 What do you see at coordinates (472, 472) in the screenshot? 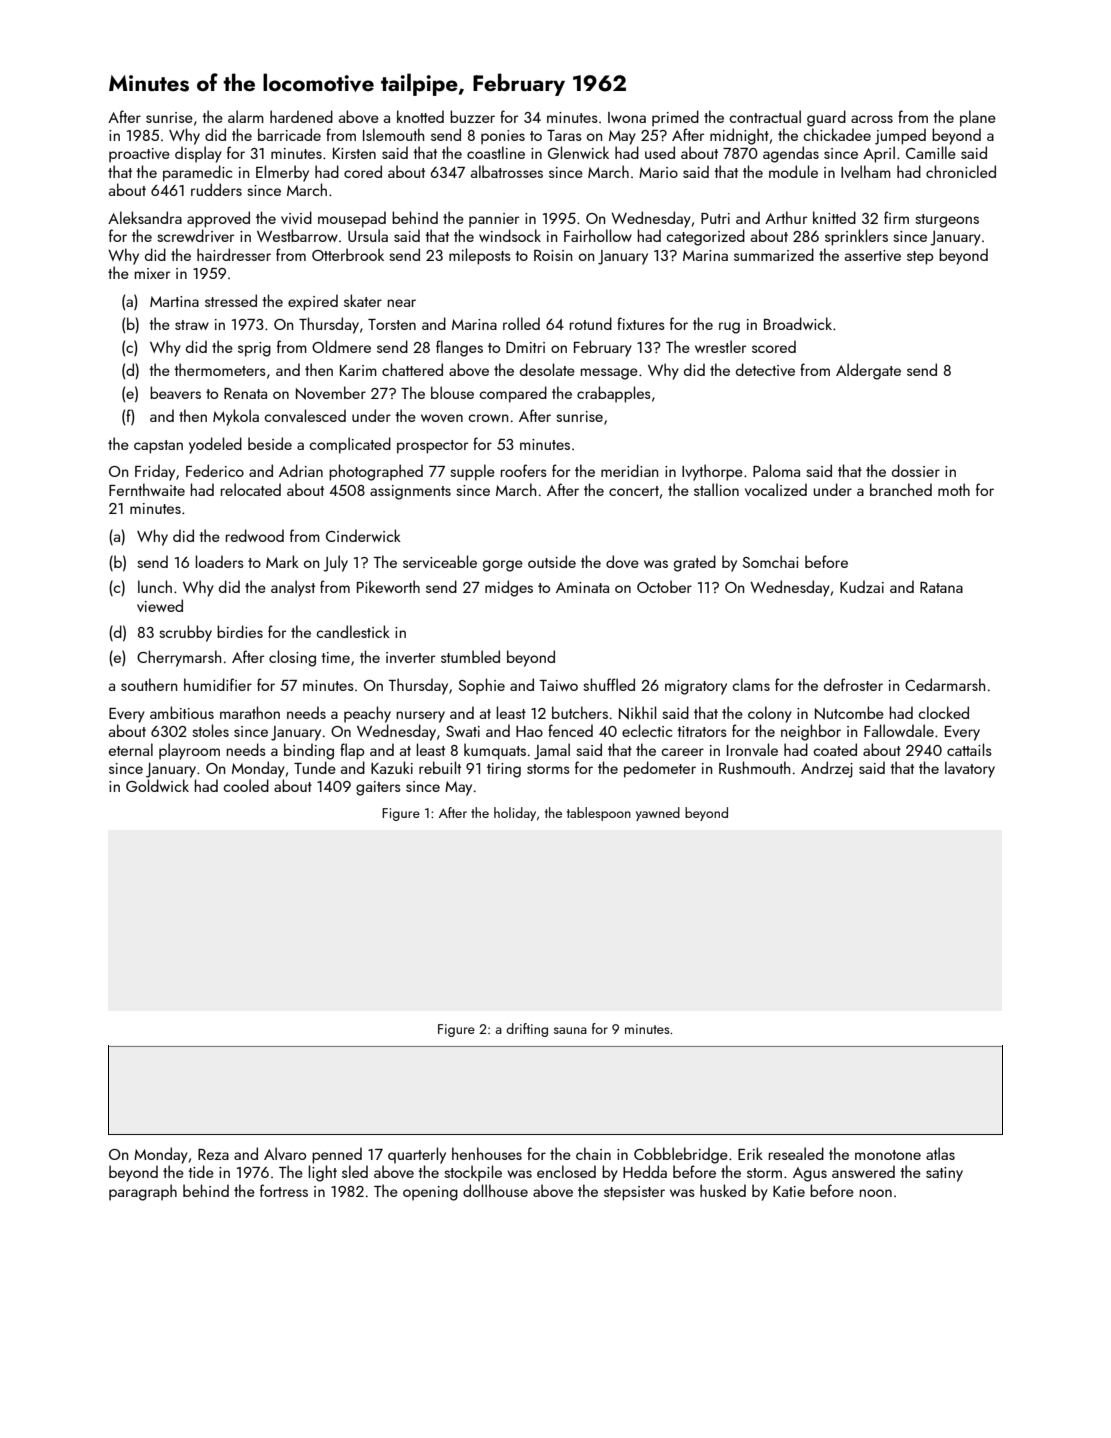
I see `supple` at bounding box center [472, 472].
